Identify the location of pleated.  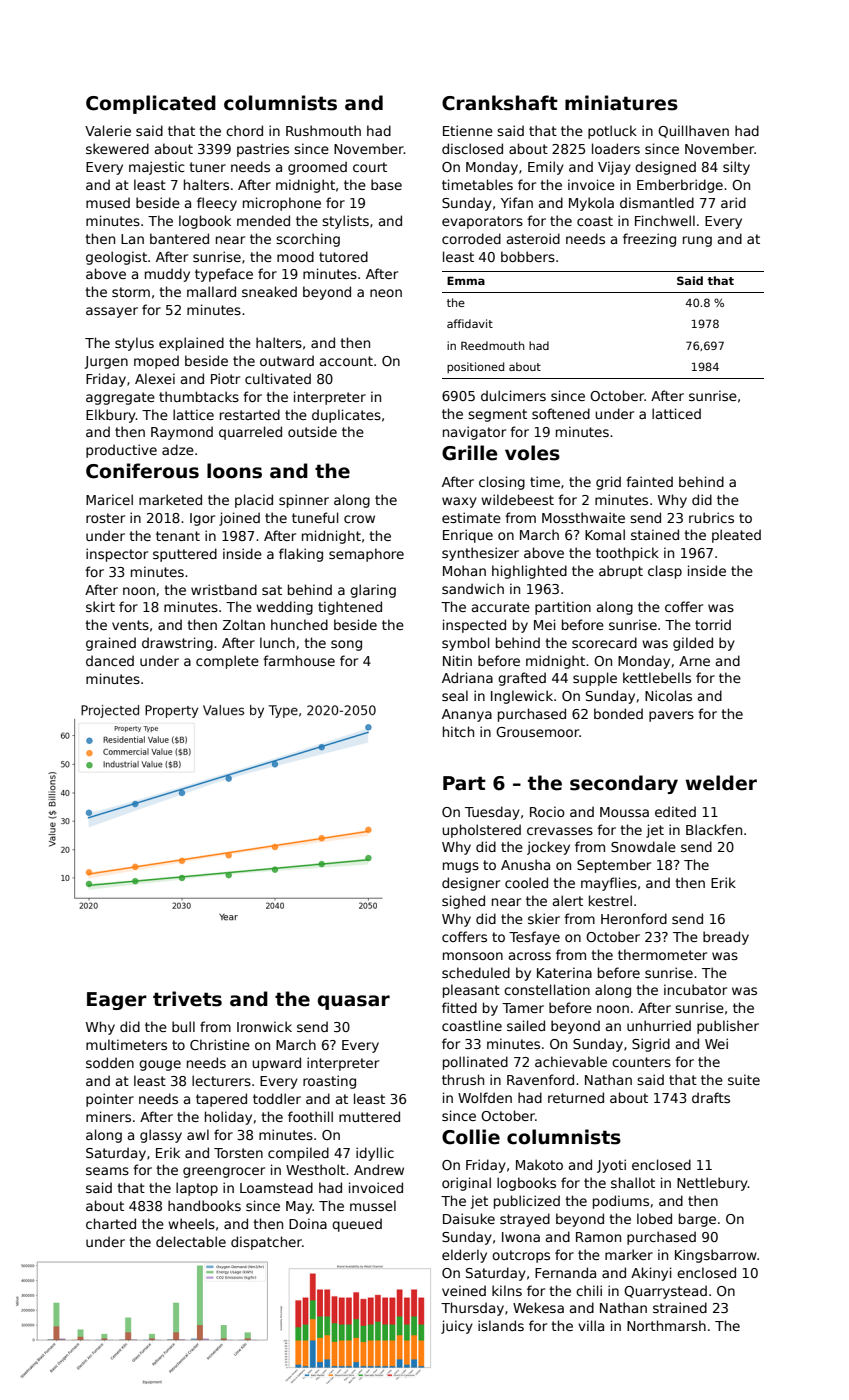
(736, 536).
